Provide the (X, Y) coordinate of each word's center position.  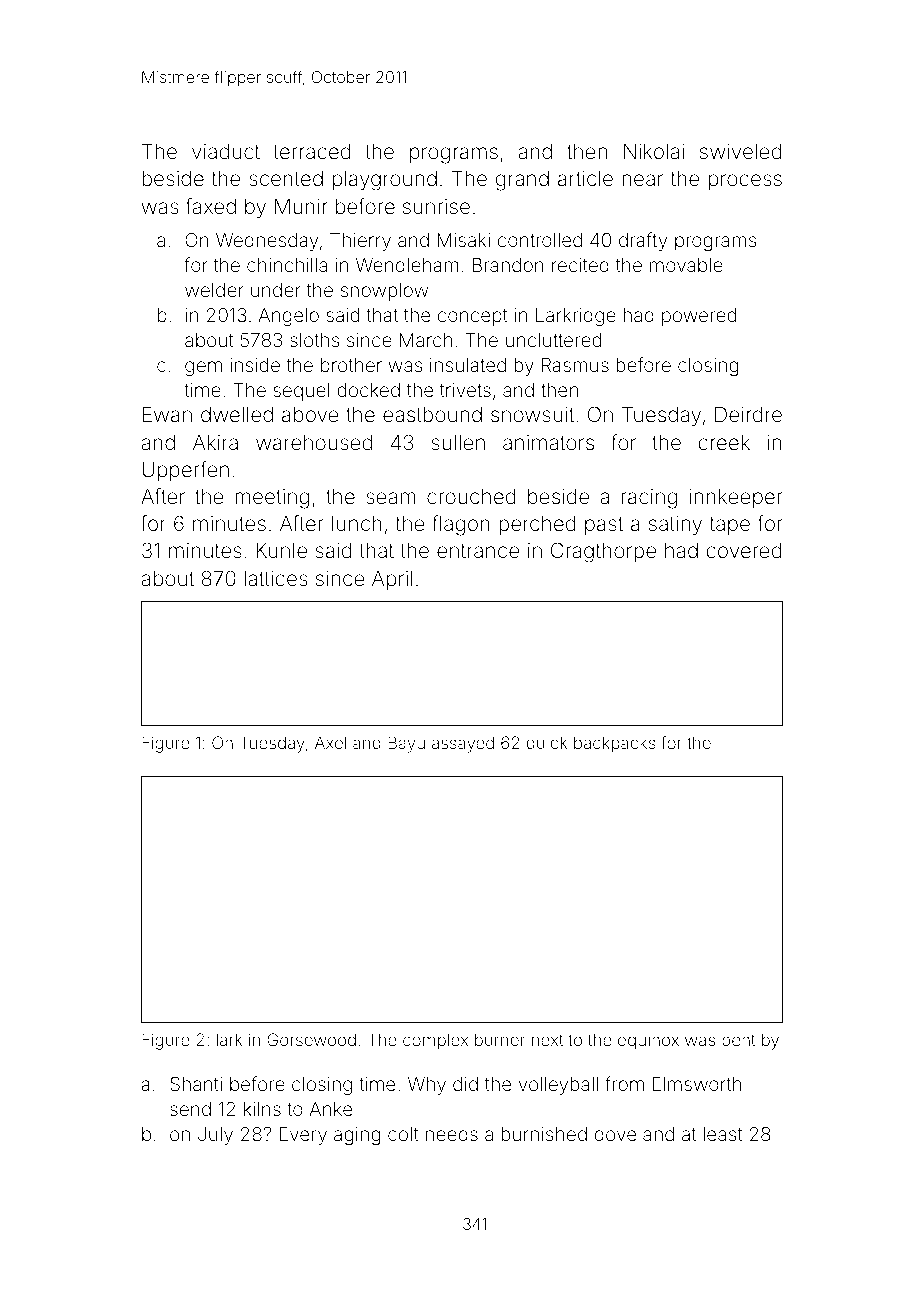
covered (744, 550)
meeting (272, 499)
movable (686, 265)
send (190, 1109)
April (392, 580)
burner (500, 1039)
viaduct (226, 151)
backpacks (615, 744)
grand (522, 181)
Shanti (196, 1084)
